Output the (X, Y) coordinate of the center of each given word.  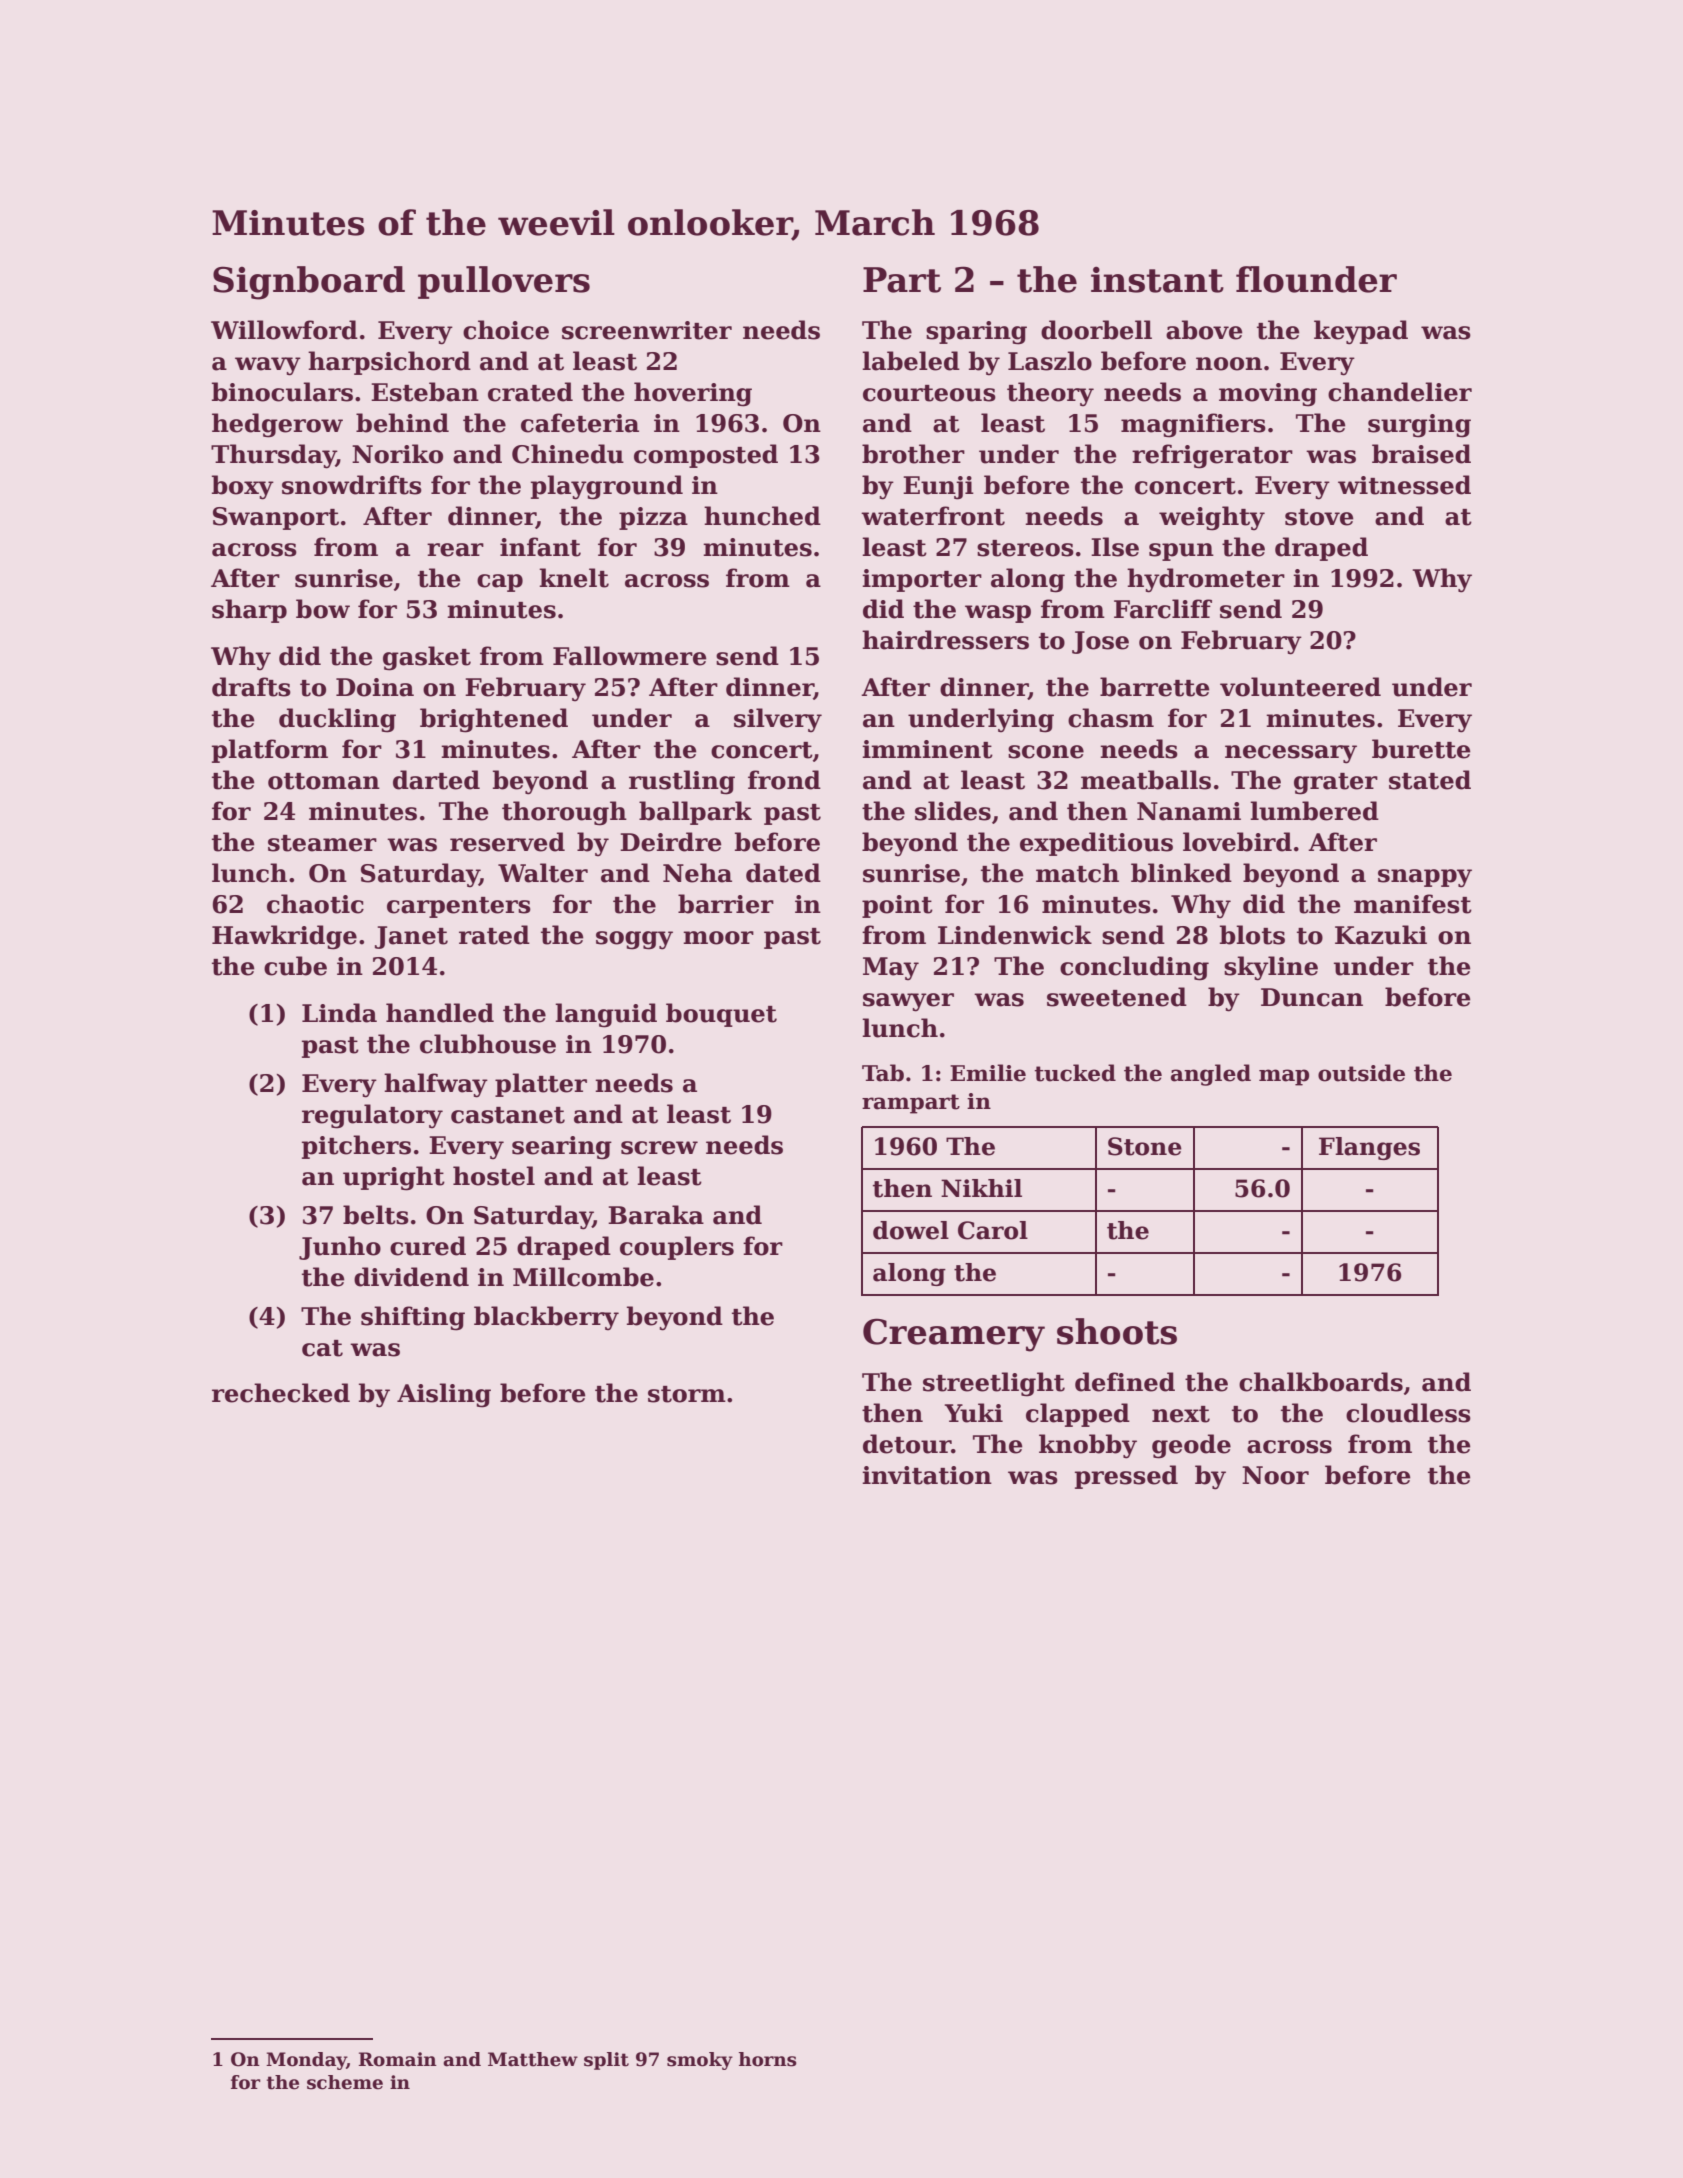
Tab (883, 1073)
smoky (700, 2061)
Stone (1145, 1146)
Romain (398, 2059)
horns (768, 2059)
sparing (976, 333)
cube (295, 966)
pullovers (504, 282)
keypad (1361, 332)
